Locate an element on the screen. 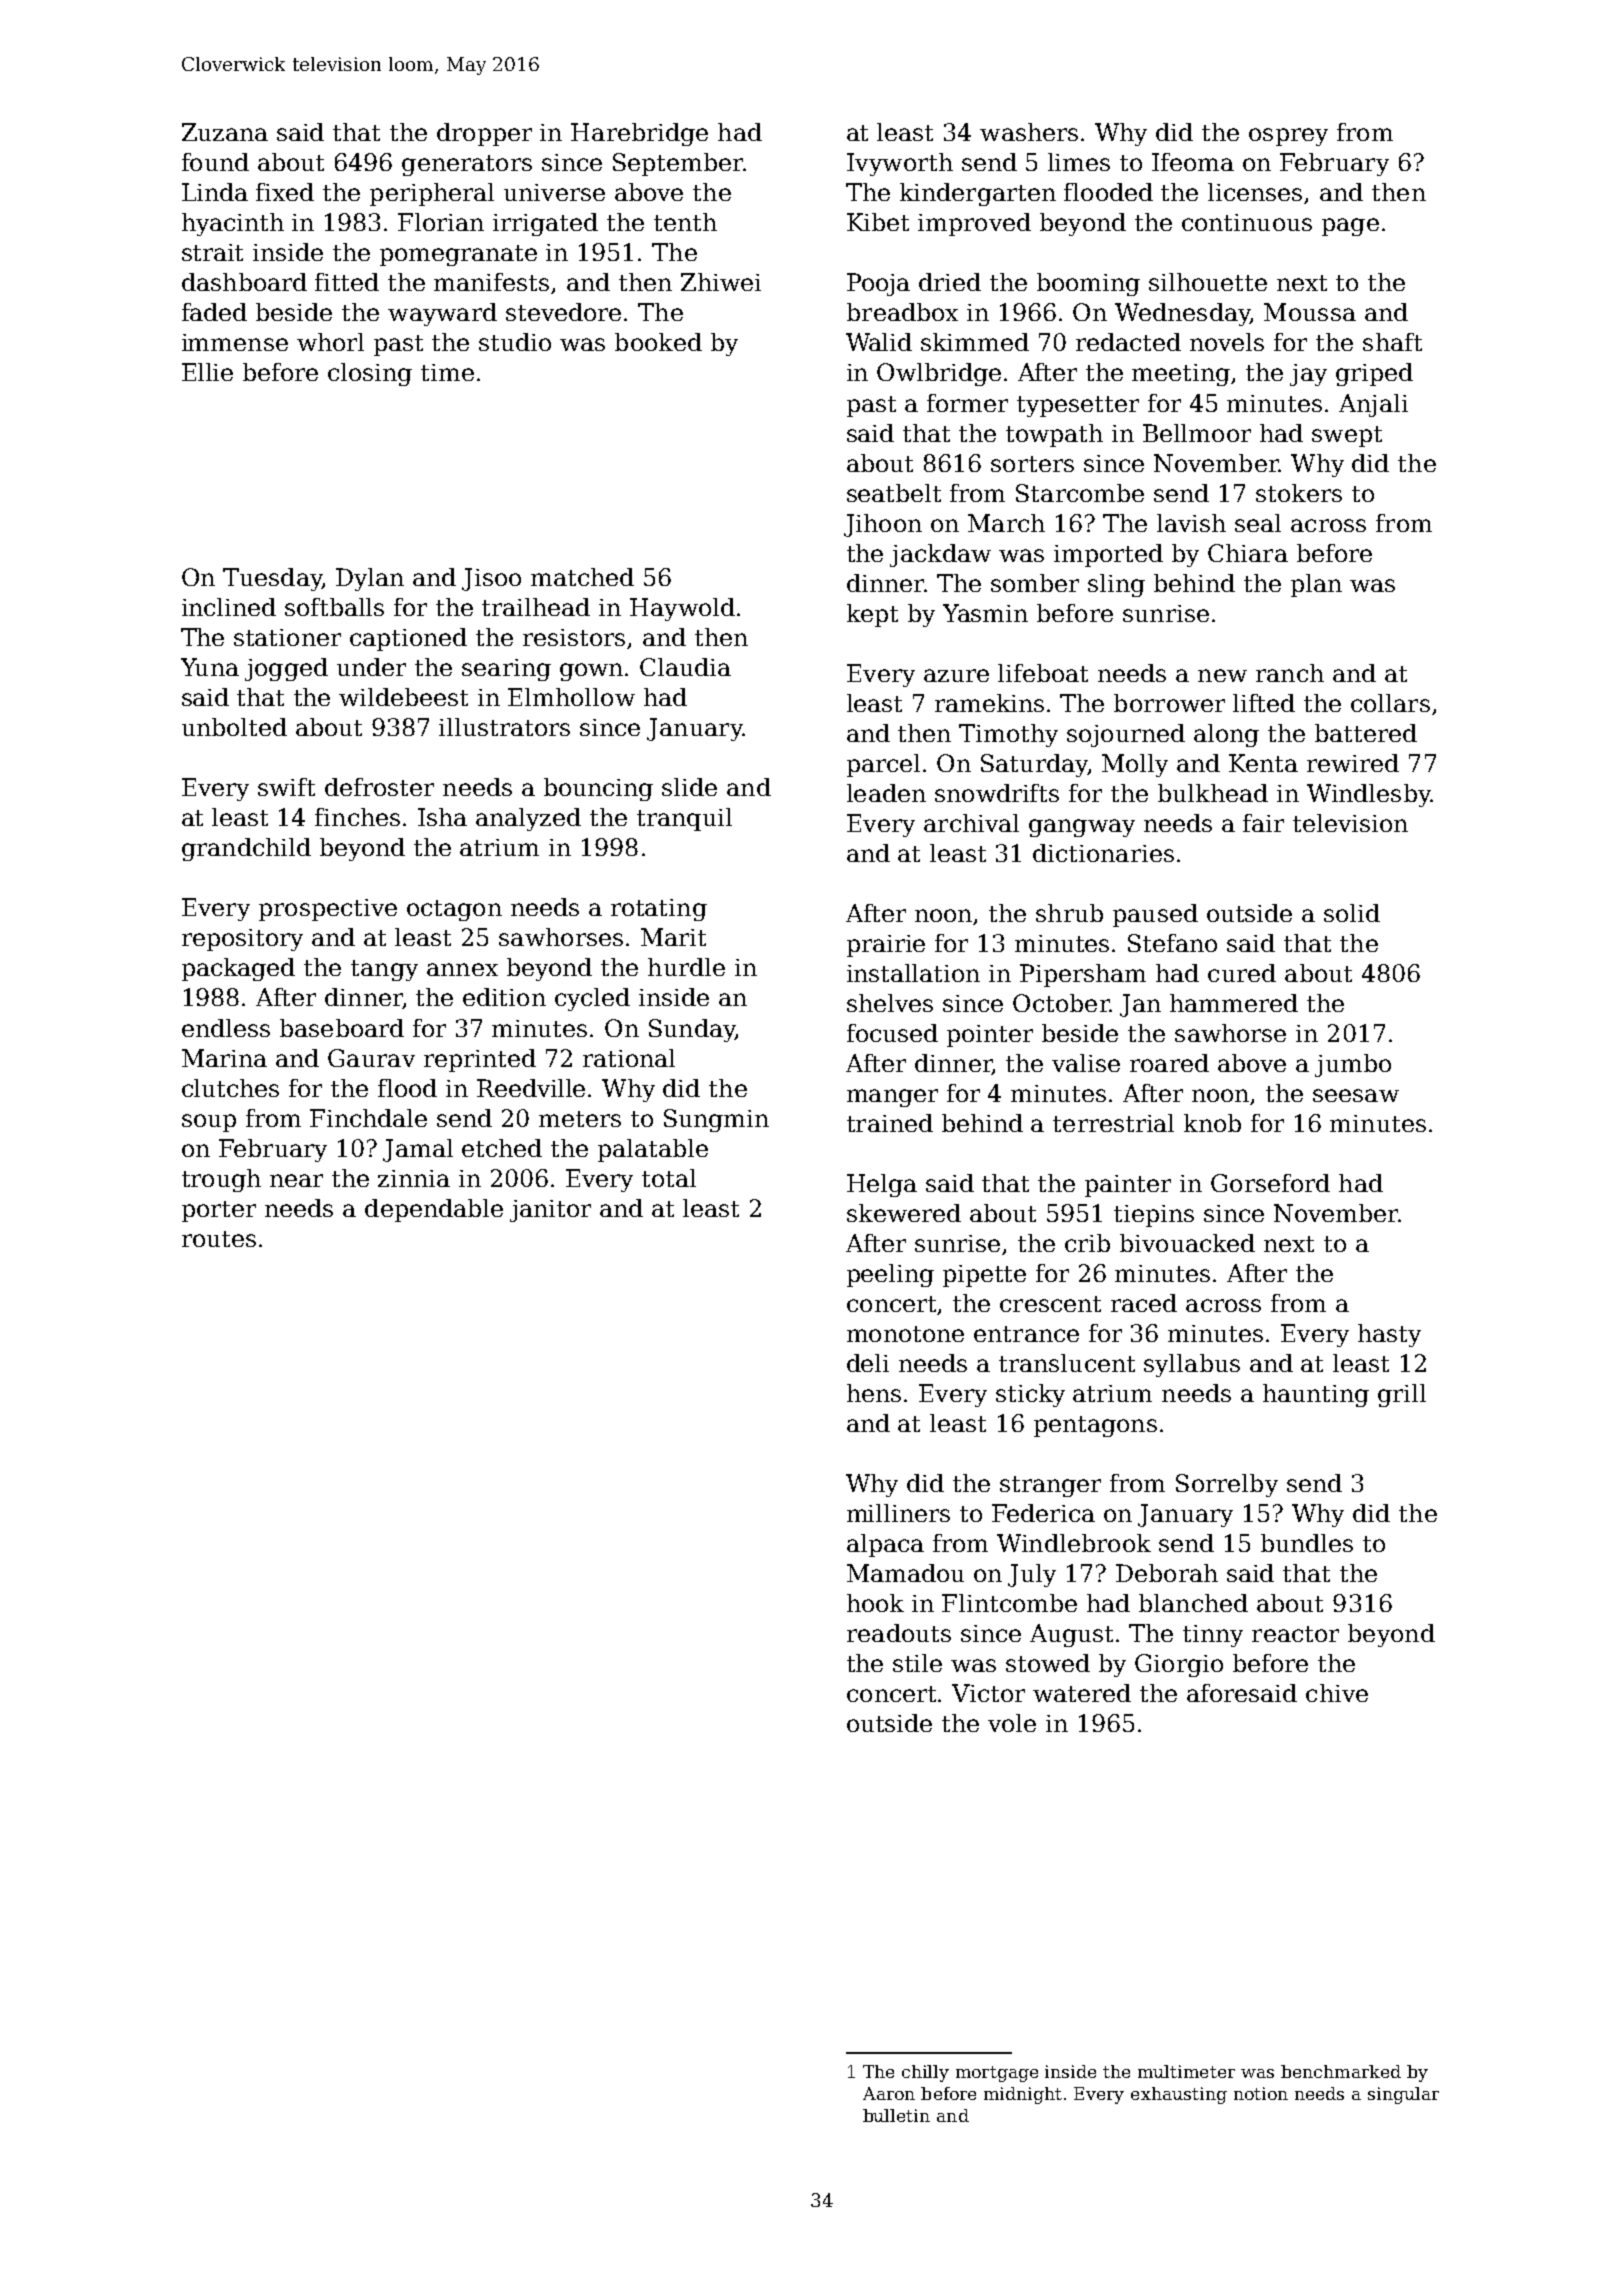 Image resolution: width=1620 pixels, height=2292 pixels. Aaron is located at coordinates (889, 2093).
